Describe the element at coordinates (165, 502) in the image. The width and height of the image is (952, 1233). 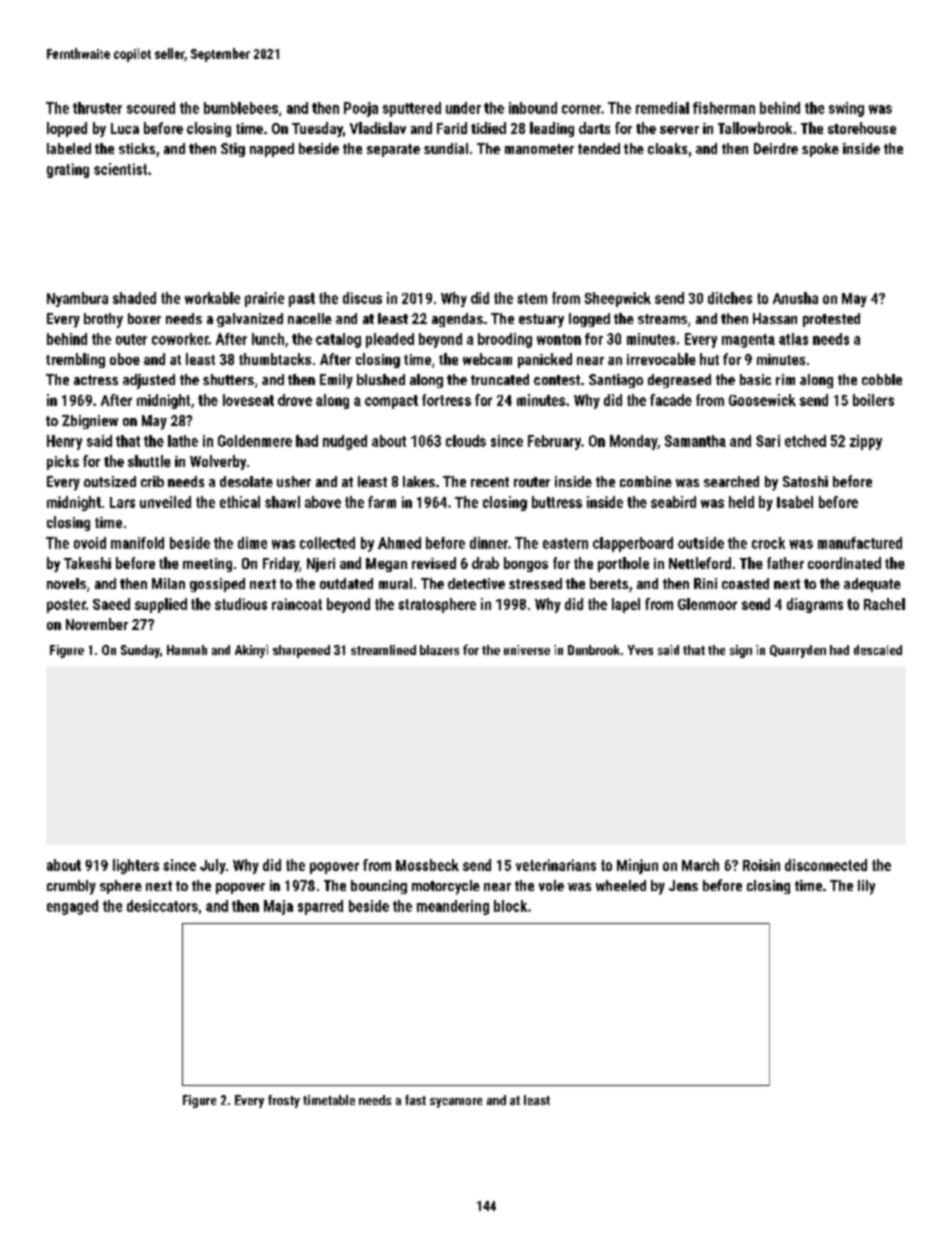
I see `unveiled` at that location.
